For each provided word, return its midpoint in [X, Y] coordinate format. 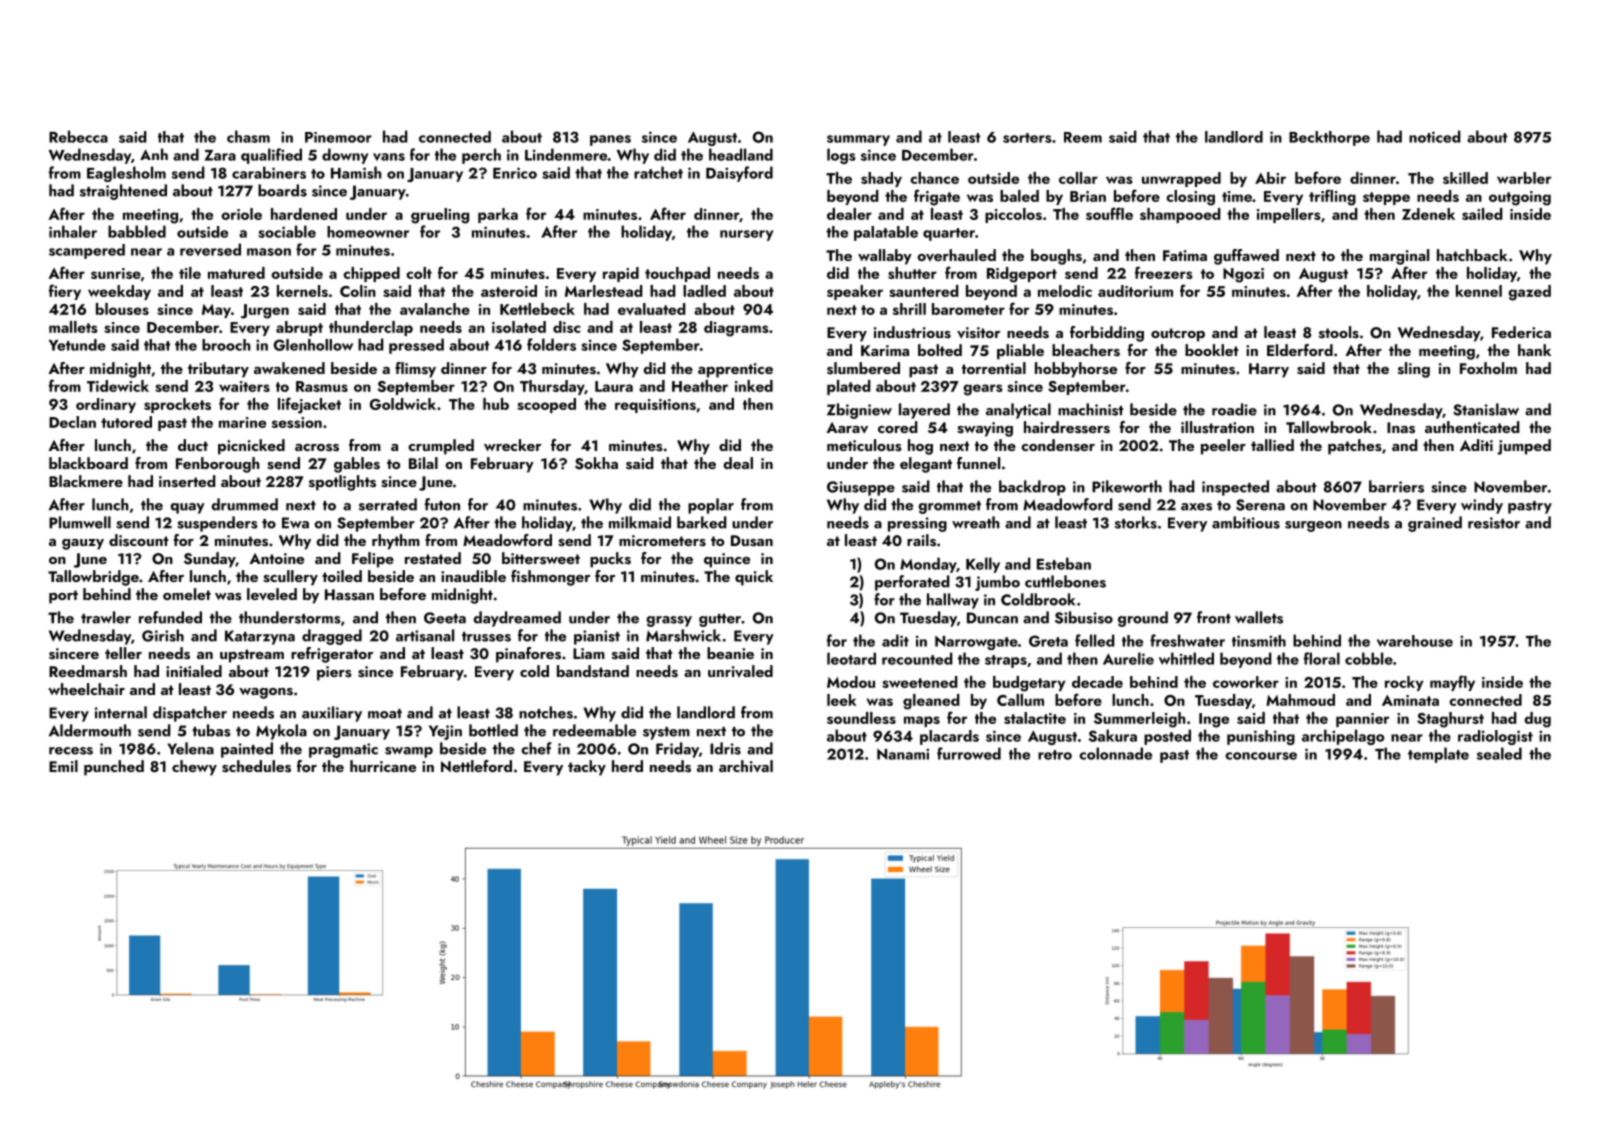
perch [481, 156]
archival [746, 766]
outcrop [1178, 335]
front [1214, 617]
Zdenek [1428, 214]
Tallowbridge [93, 578]
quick [754, 578]
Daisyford [739, 174]
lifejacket [309, 405]
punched [114, 768]
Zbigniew [859, 411]
